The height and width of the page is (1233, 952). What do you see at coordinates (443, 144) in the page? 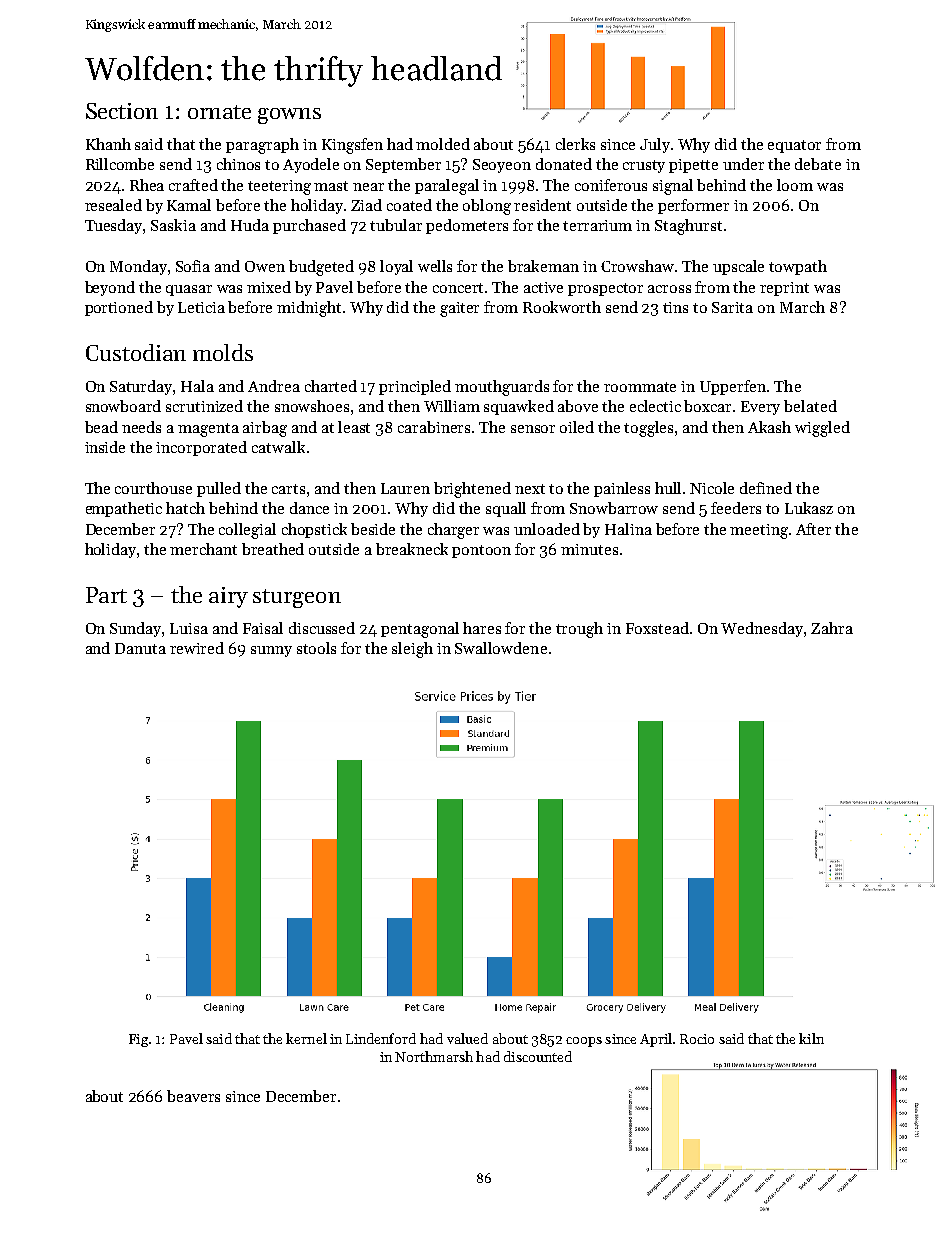
I see `molded` at bounding box center [443, 144].
